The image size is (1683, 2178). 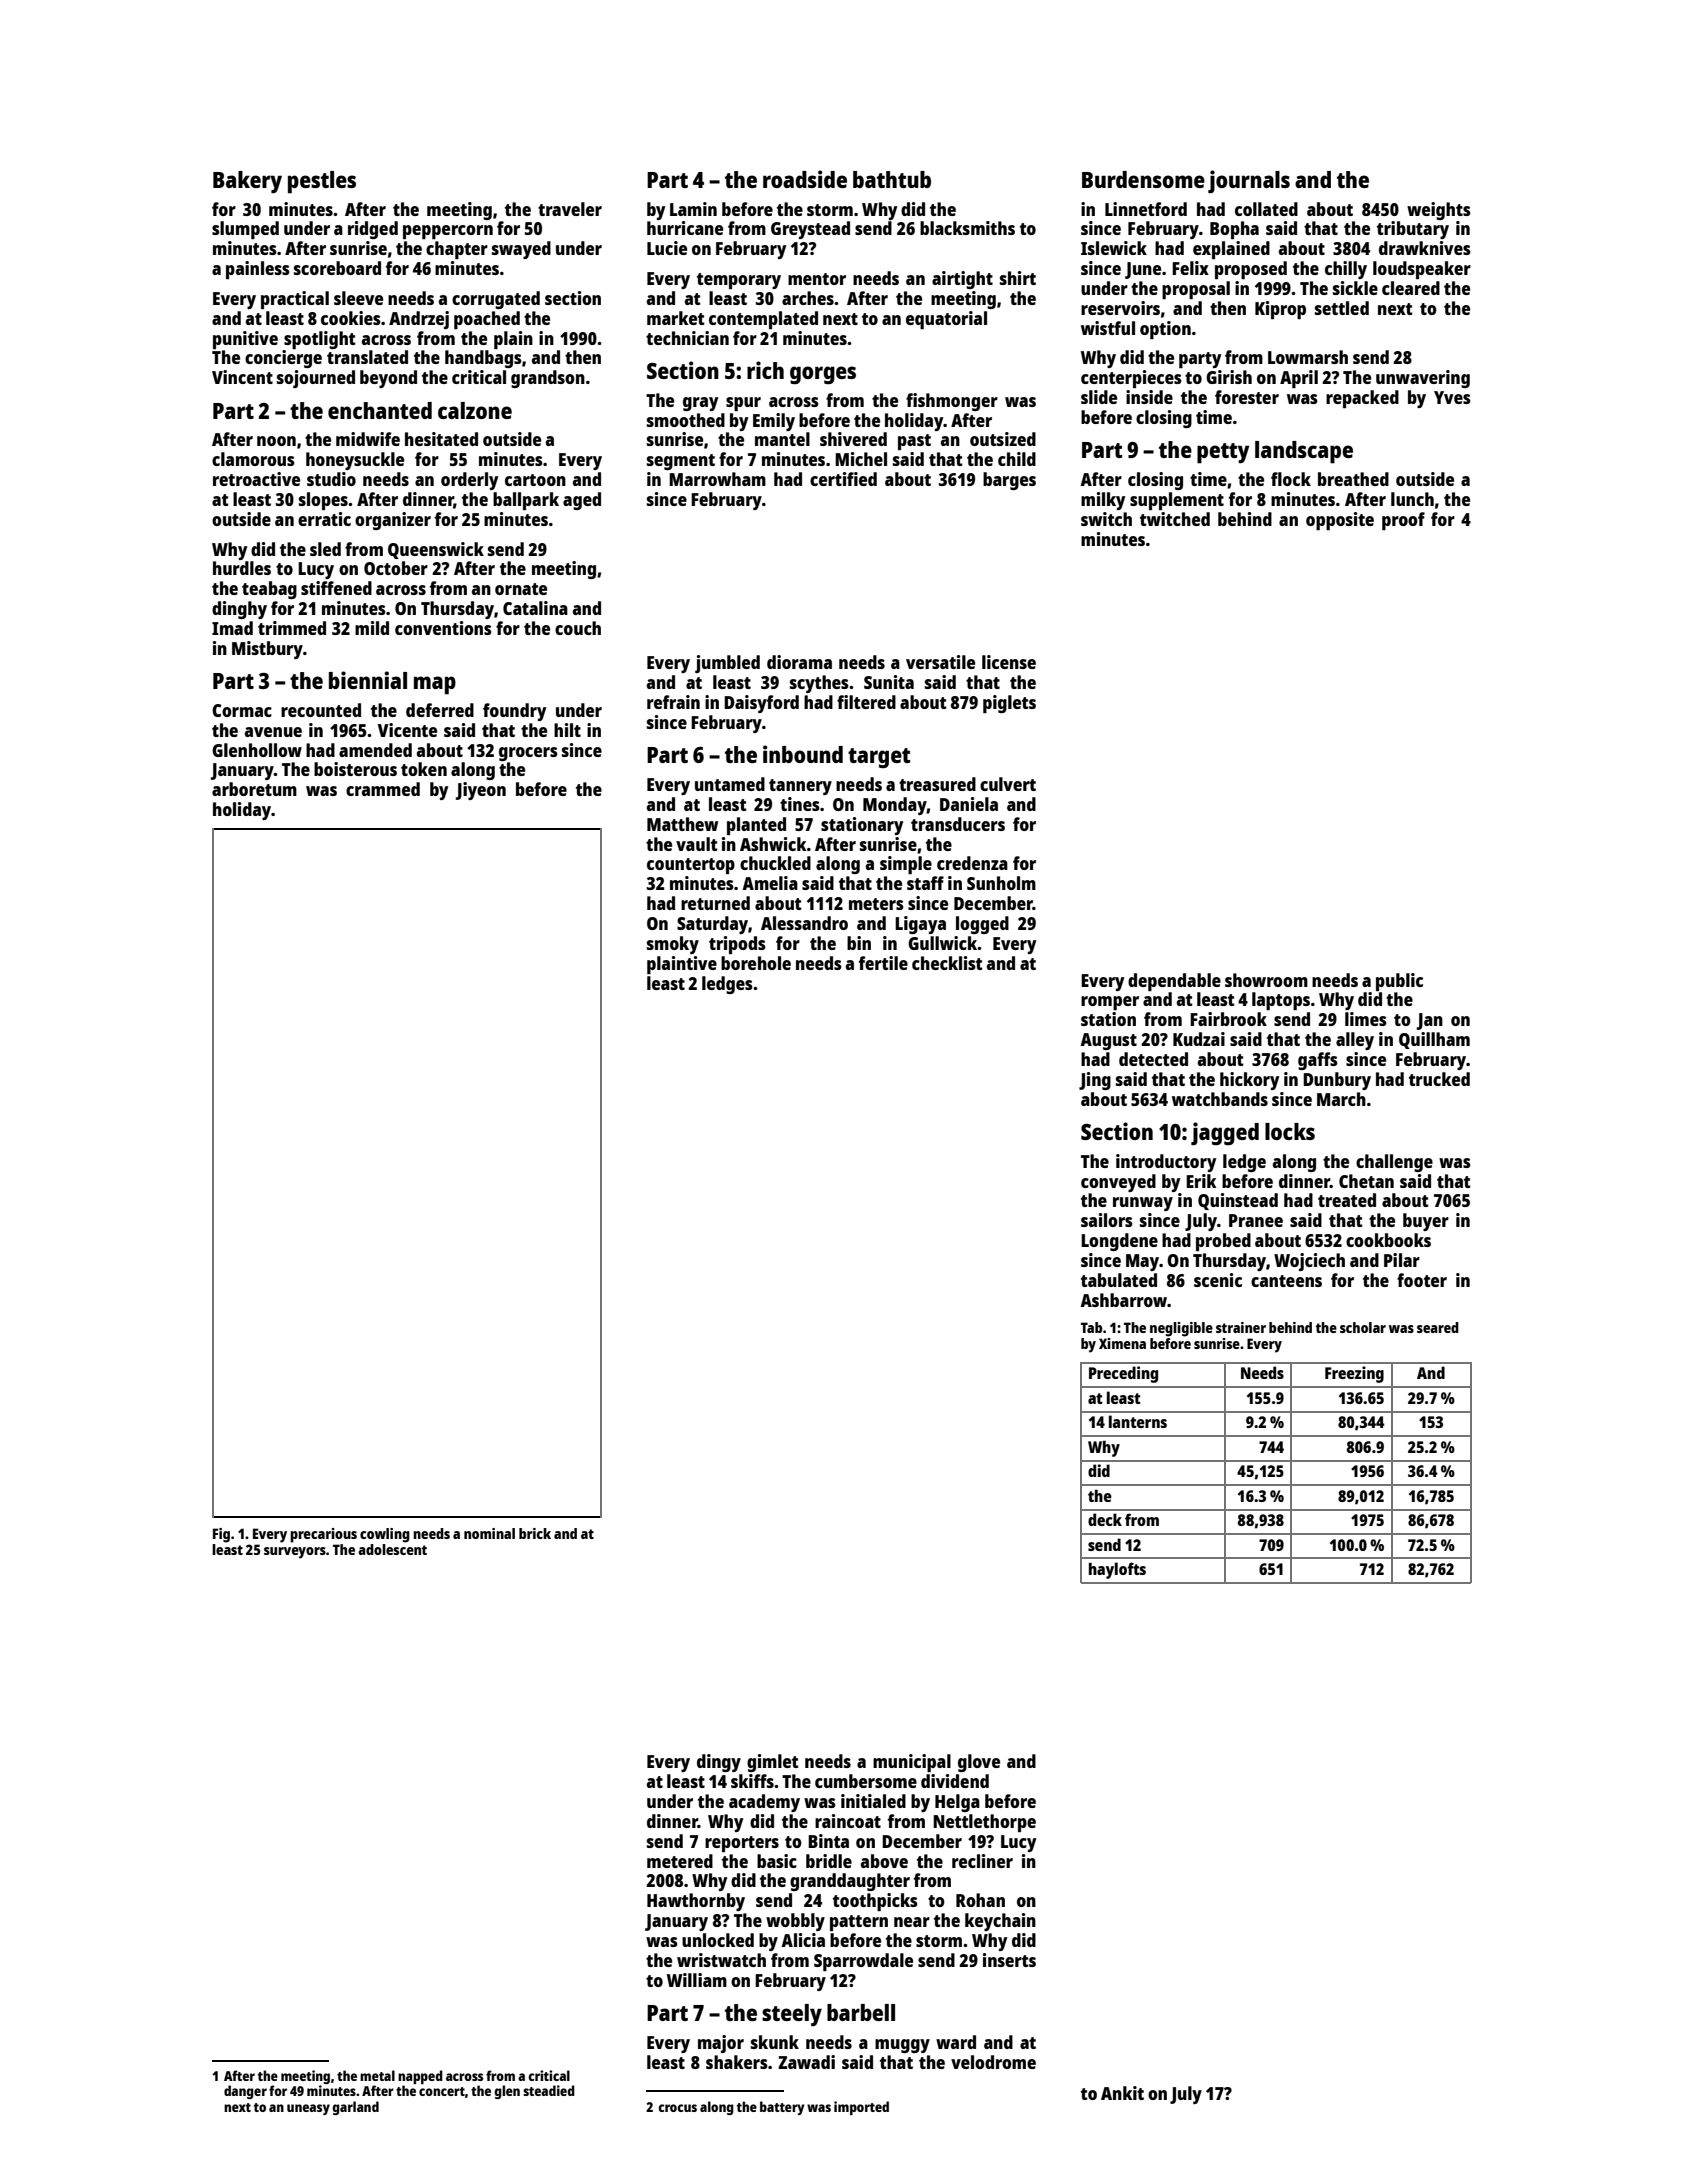 What do you see at coordinates (1439, 211) in the image?
I see `weights` at bounding box center [1439, 211].
